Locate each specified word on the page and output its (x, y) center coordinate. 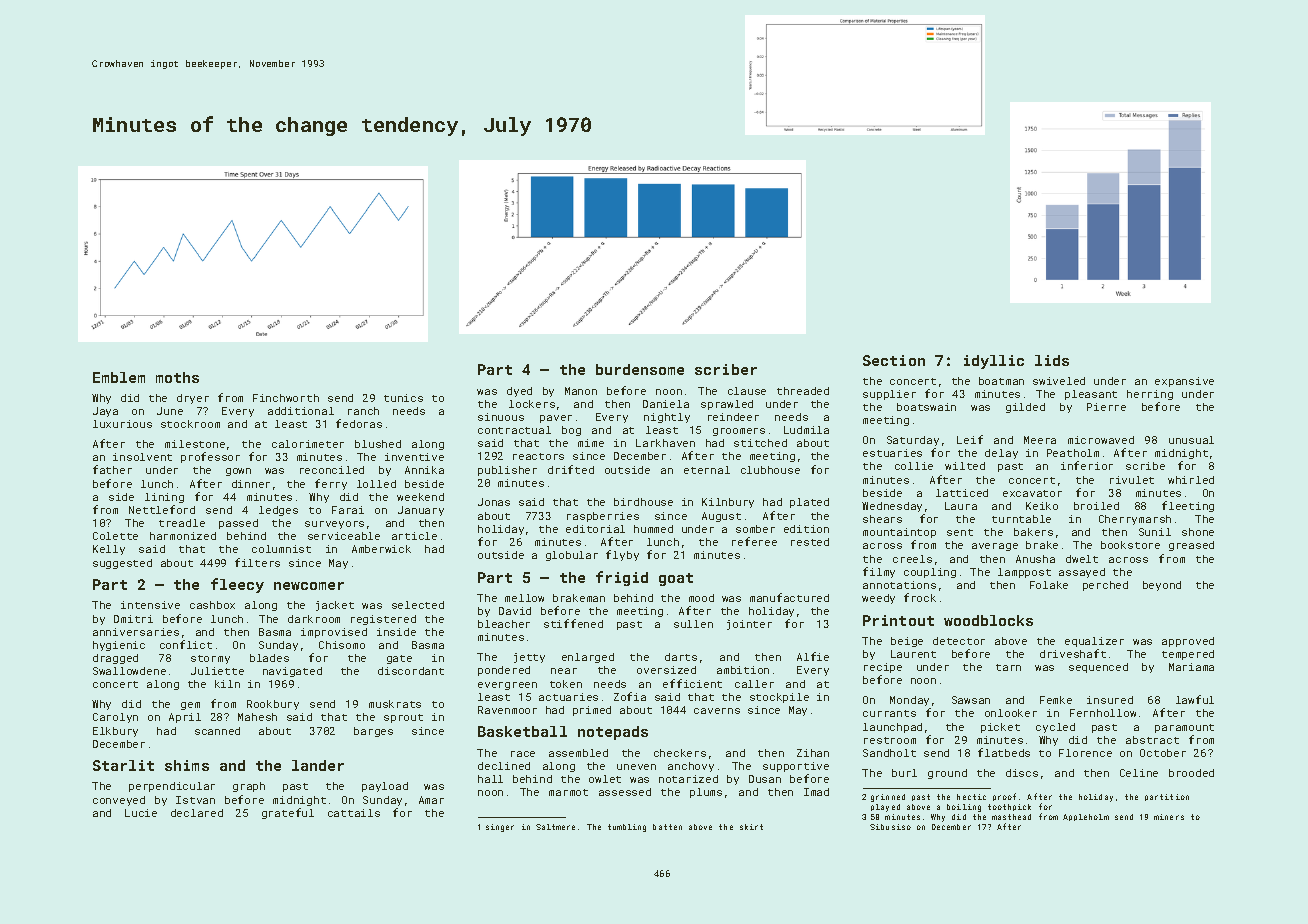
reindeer (733, 417)
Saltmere (555, 827)
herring (1150, 395)
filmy (879, 572)
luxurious (122, 424)
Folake (1049, 585)
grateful (288, 813)
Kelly (109, 550)
